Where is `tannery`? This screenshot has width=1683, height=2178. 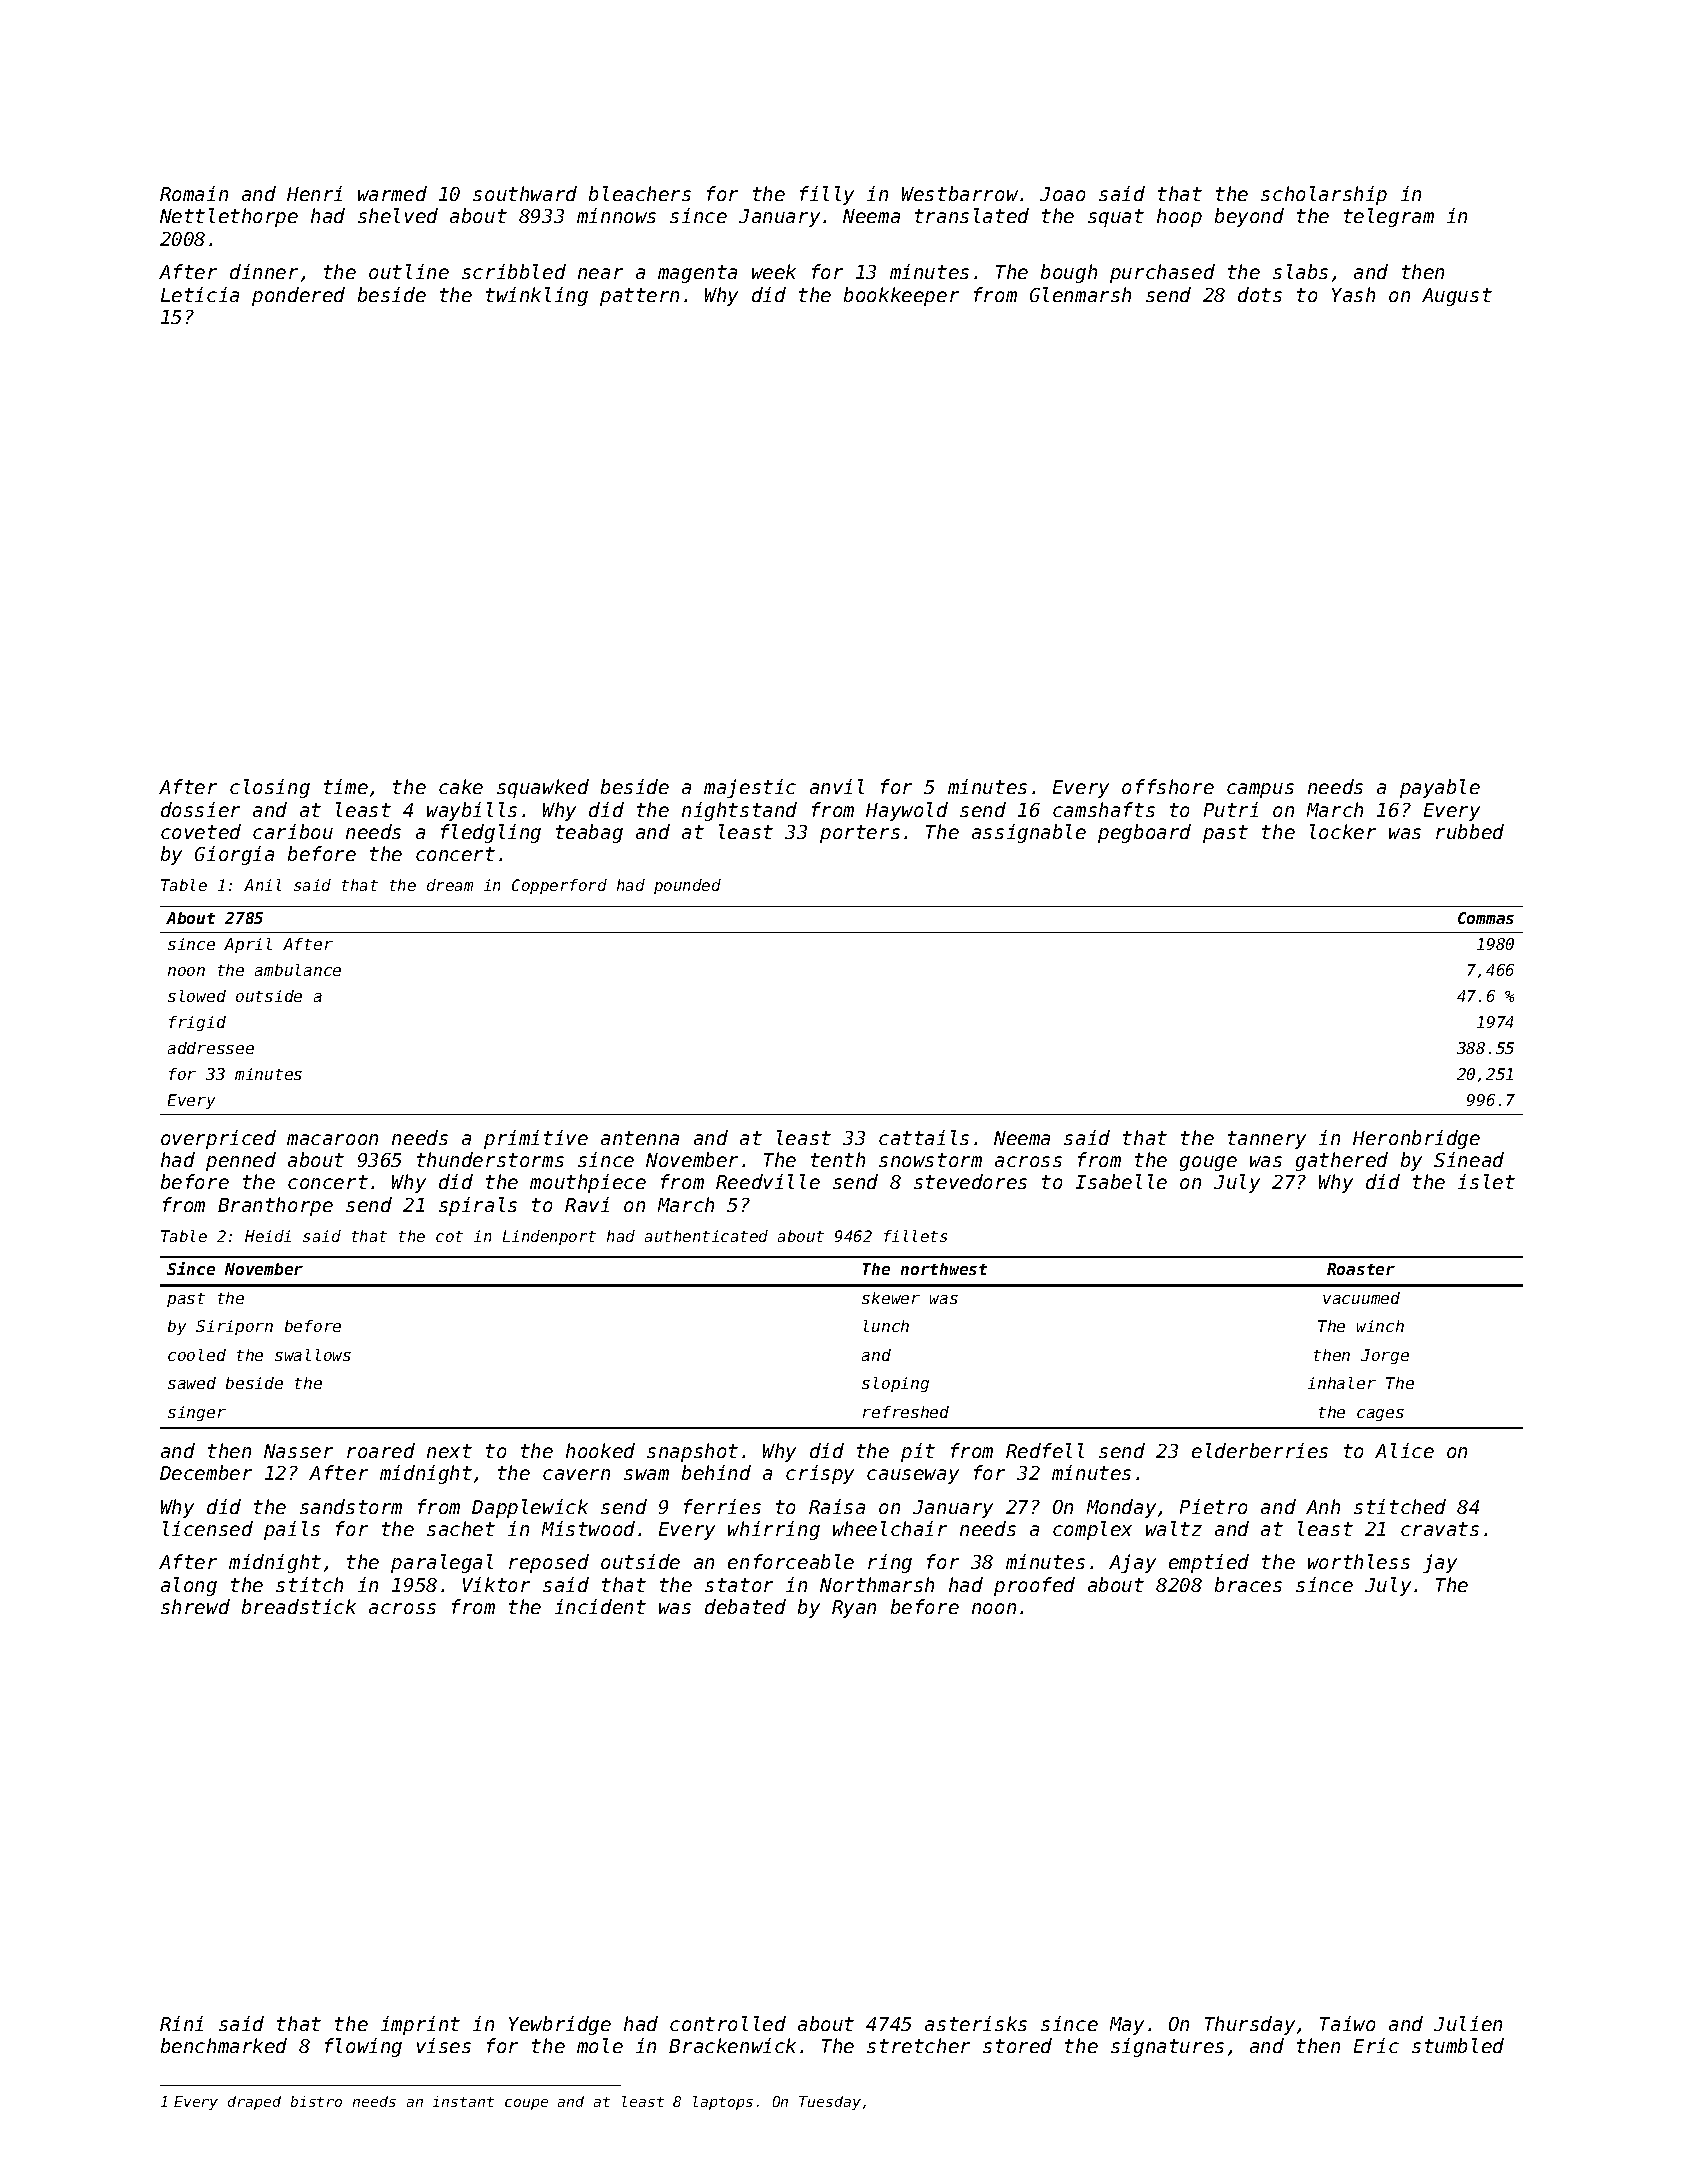
tannery is located at coordinates (1267, 1140).
